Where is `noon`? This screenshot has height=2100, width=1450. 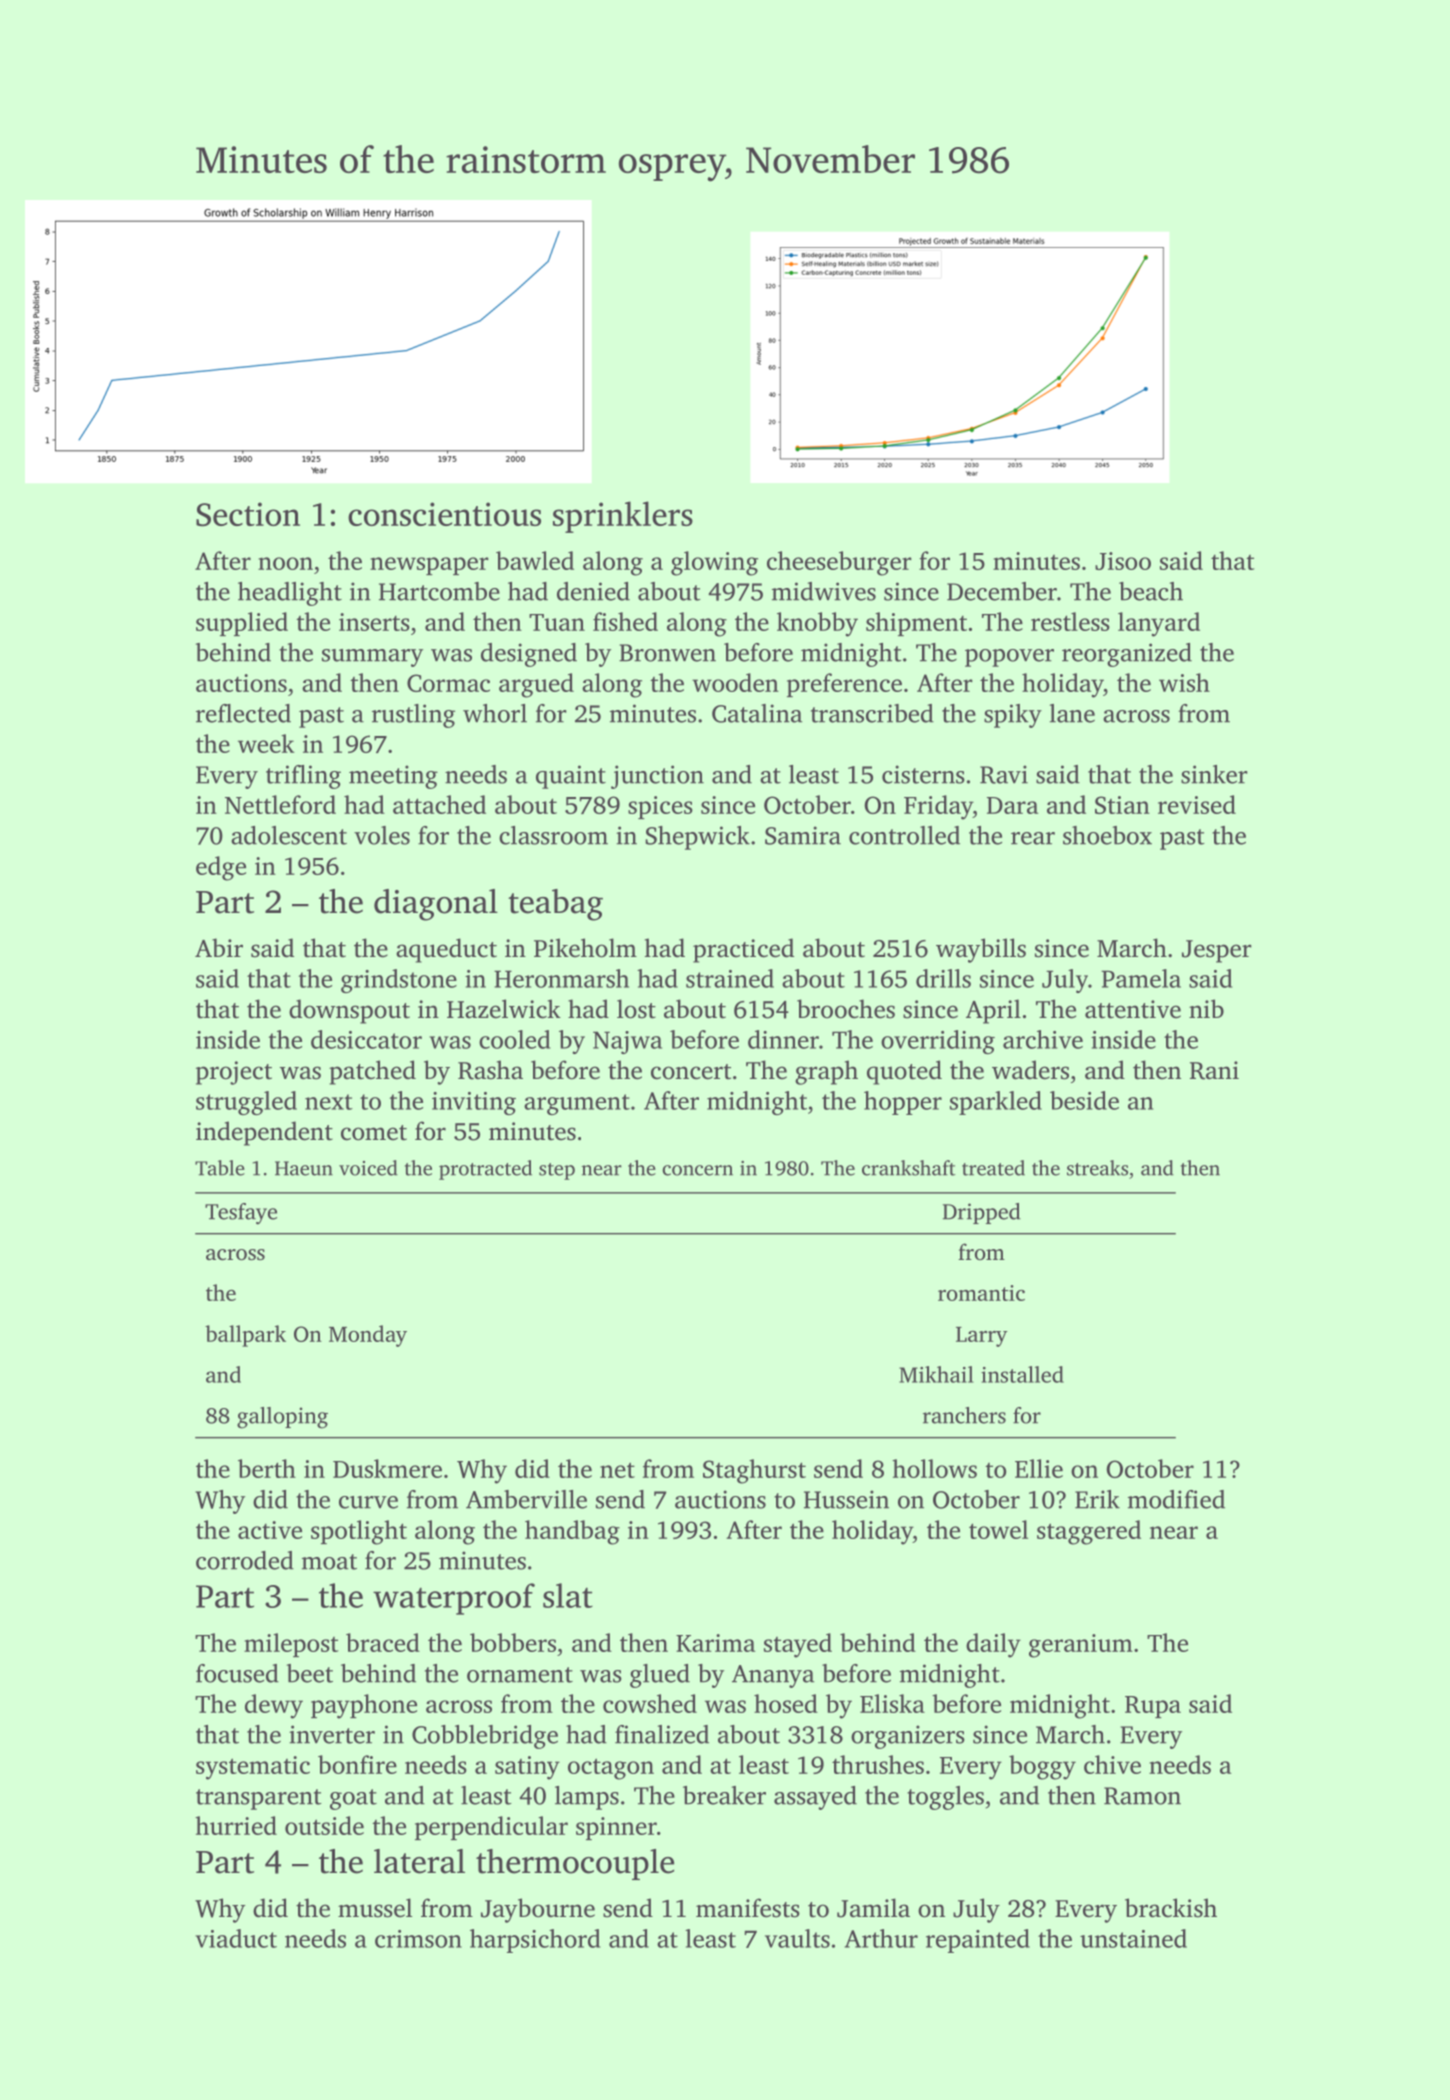 noon is located at coordinates (285, 563).
